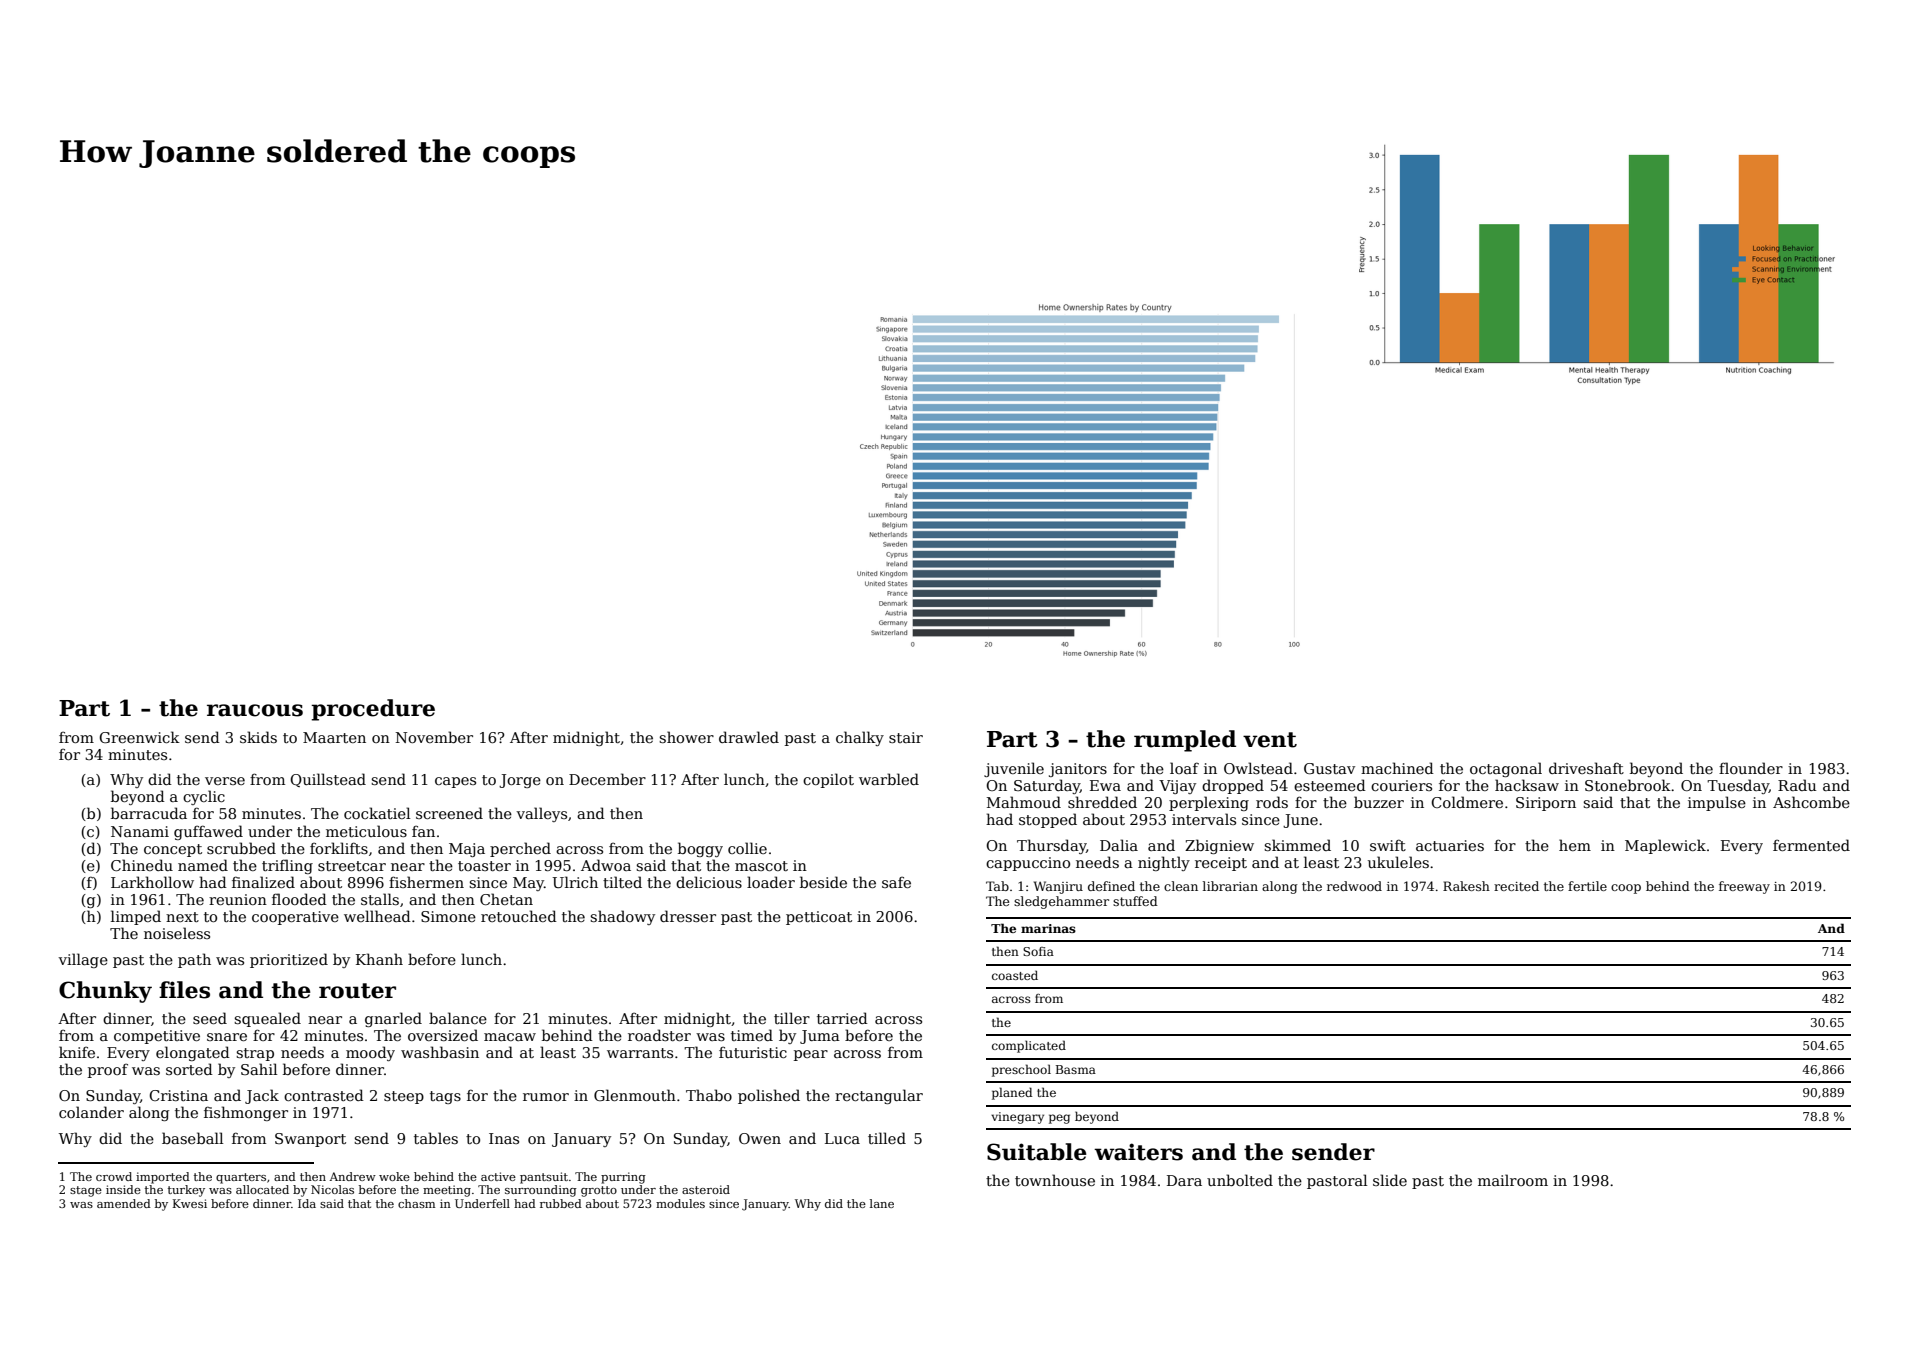  What do you see at coordinates (1270, 740) in the screenshot?
I see `vent` at bounding box center [1270, 740].
